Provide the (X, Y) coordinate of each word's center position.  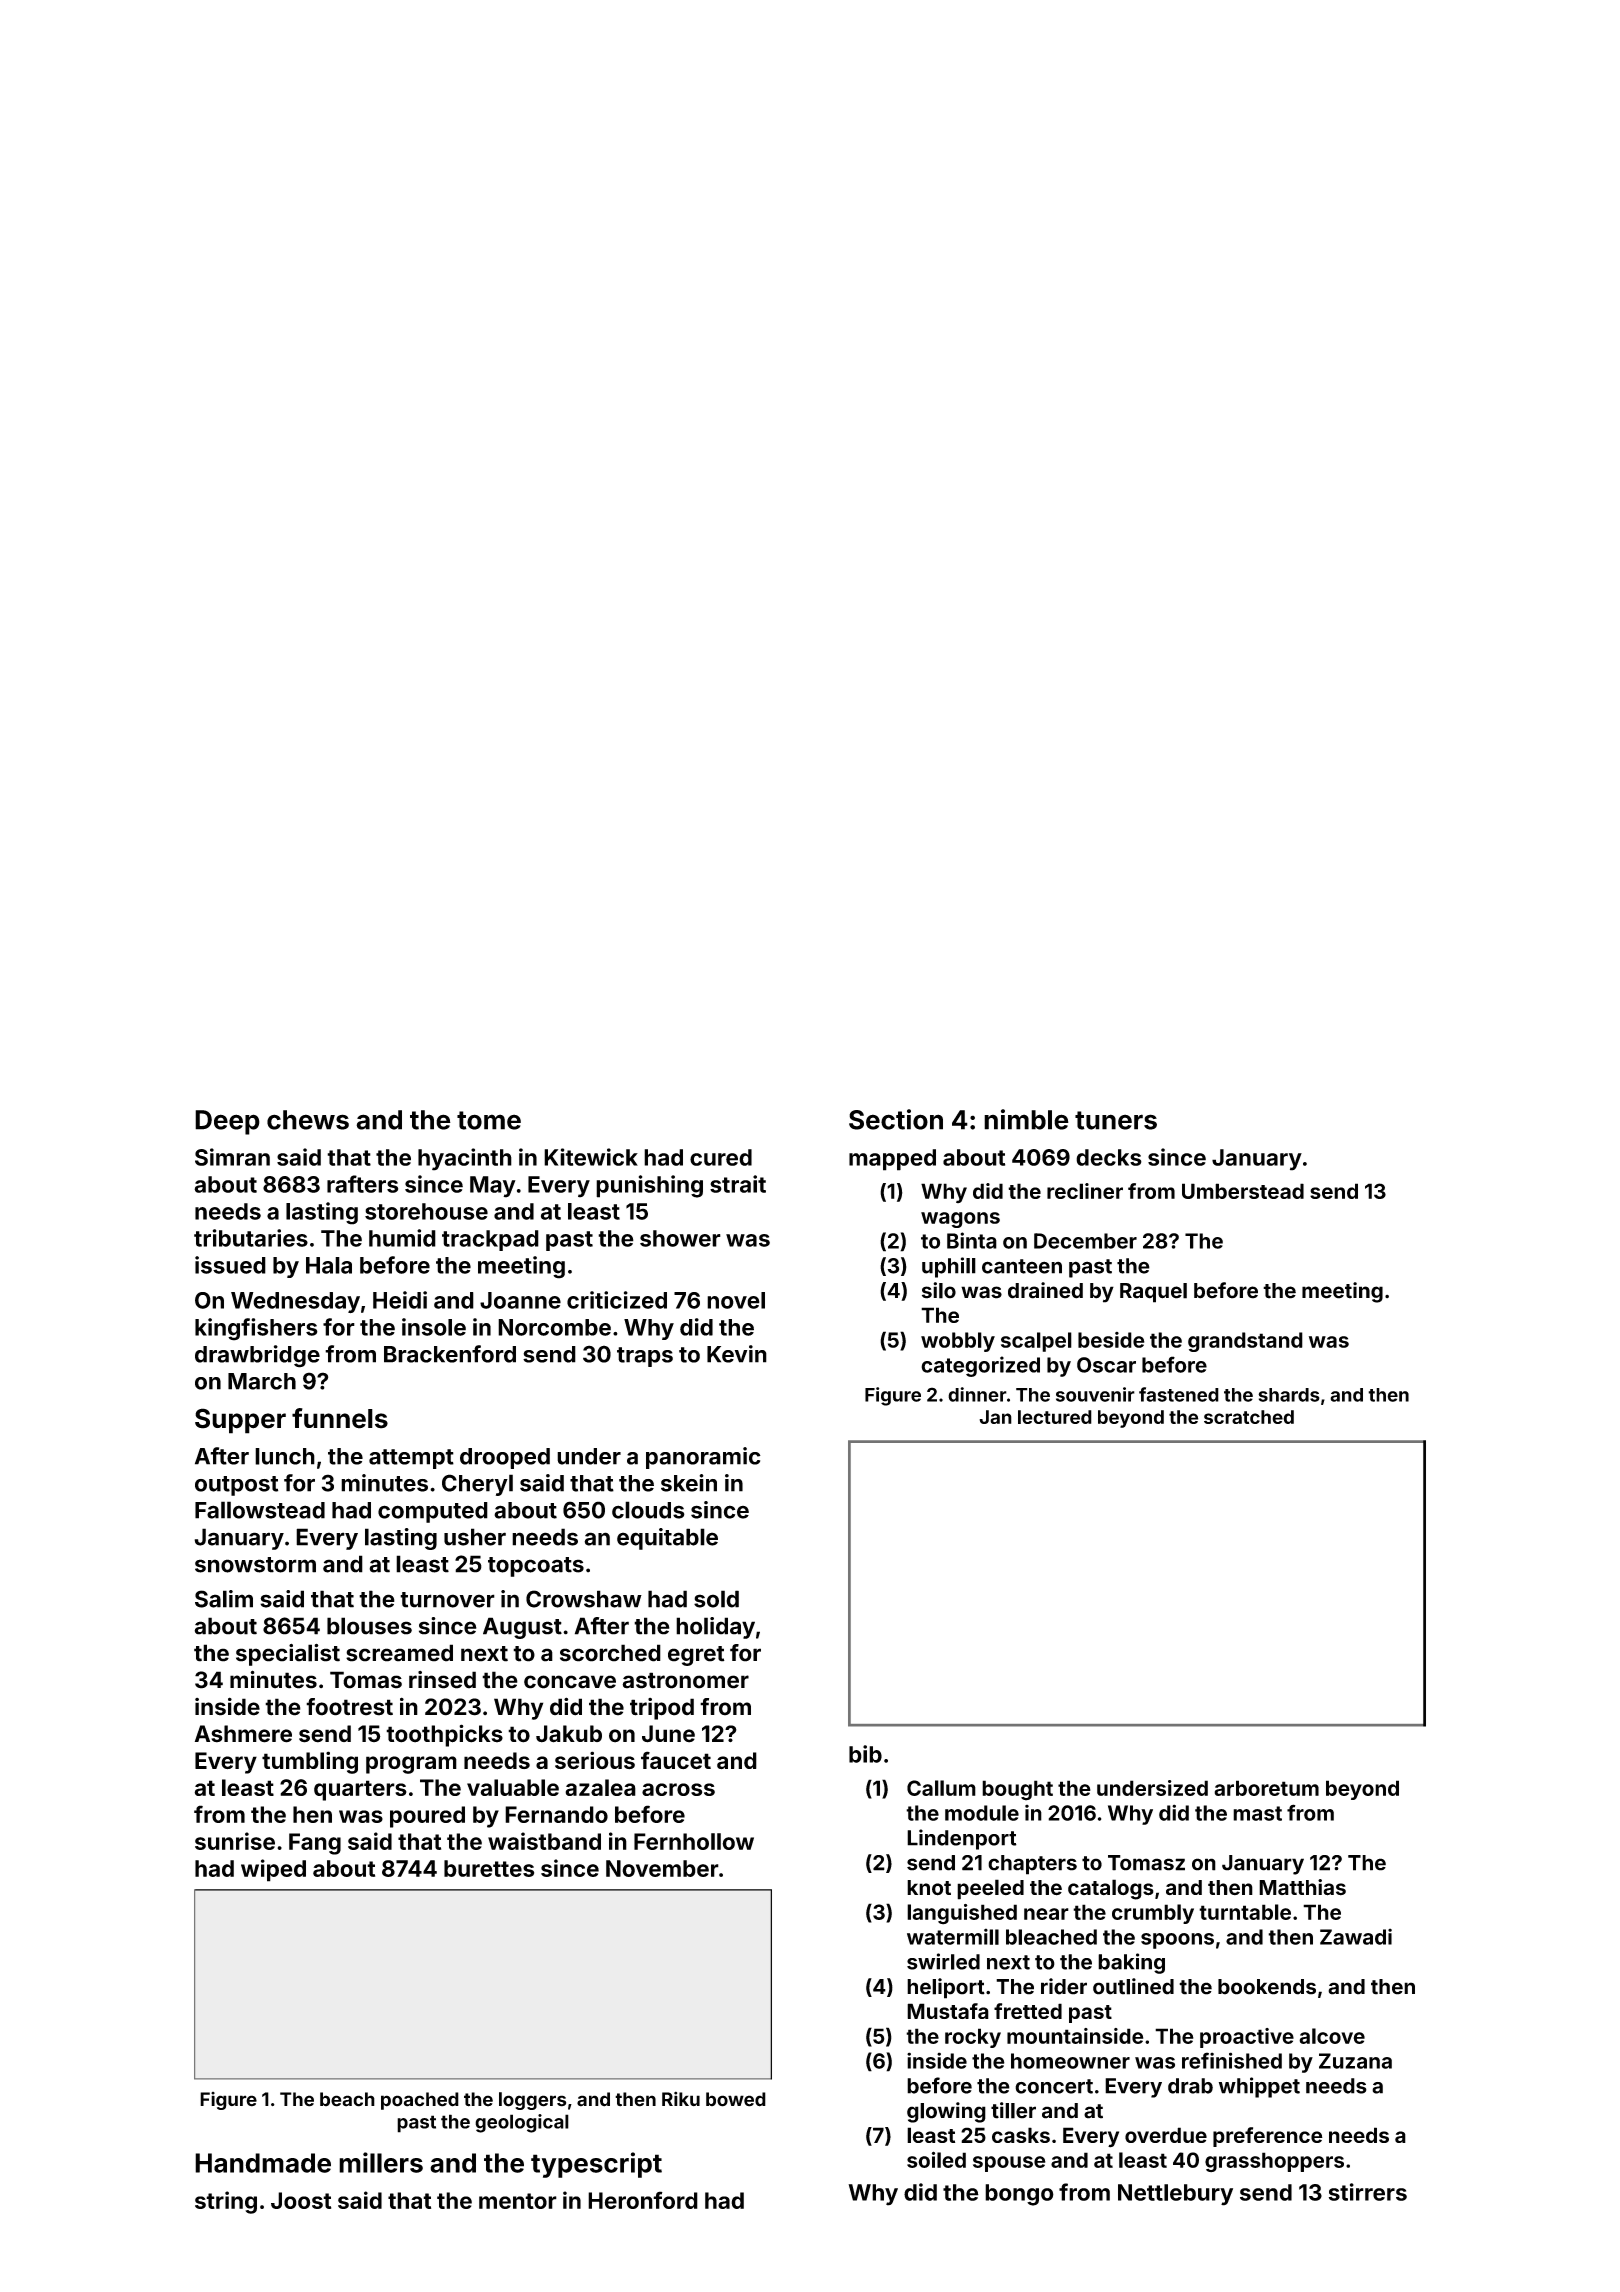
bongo (1019, 2195)
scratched (1249, 1417)
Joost (301, 2200)
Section (896, 1119)
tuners (1116, 1120)
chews (308, 1120)
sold (716, 1599)
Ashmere (243, 1734)
